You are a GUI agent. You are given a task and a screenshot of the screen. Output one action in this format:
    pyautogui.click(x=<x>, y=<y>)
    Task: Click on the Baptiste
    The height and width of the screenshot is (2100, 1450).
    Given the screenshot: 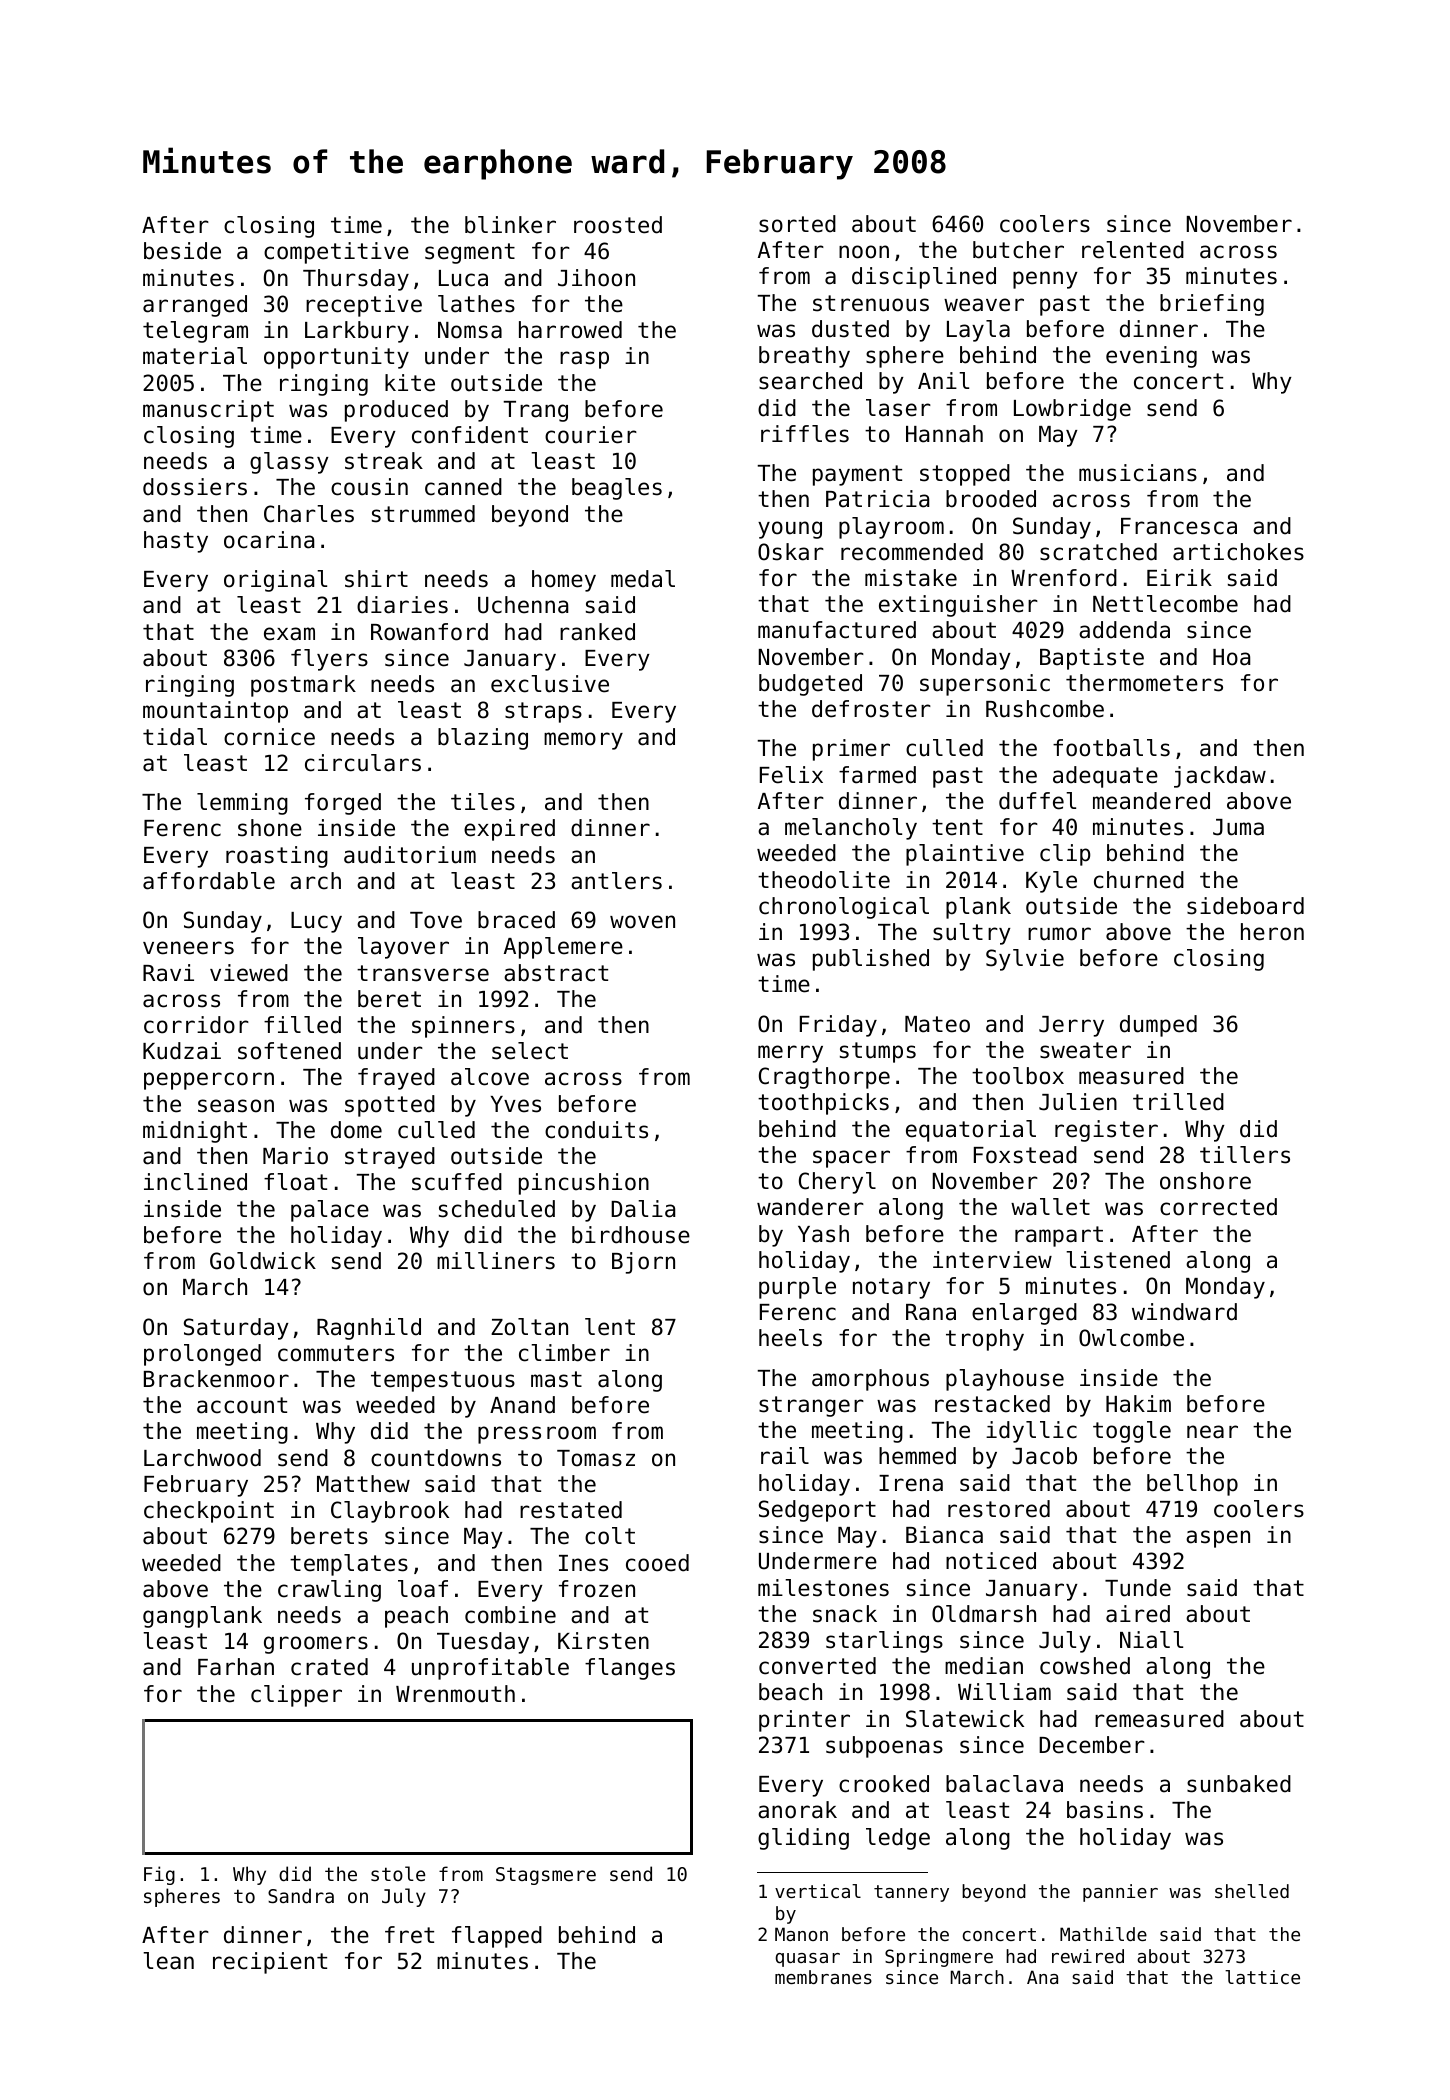 What is the action you would take?
    pyautogui.click(x=1092, y=659)
